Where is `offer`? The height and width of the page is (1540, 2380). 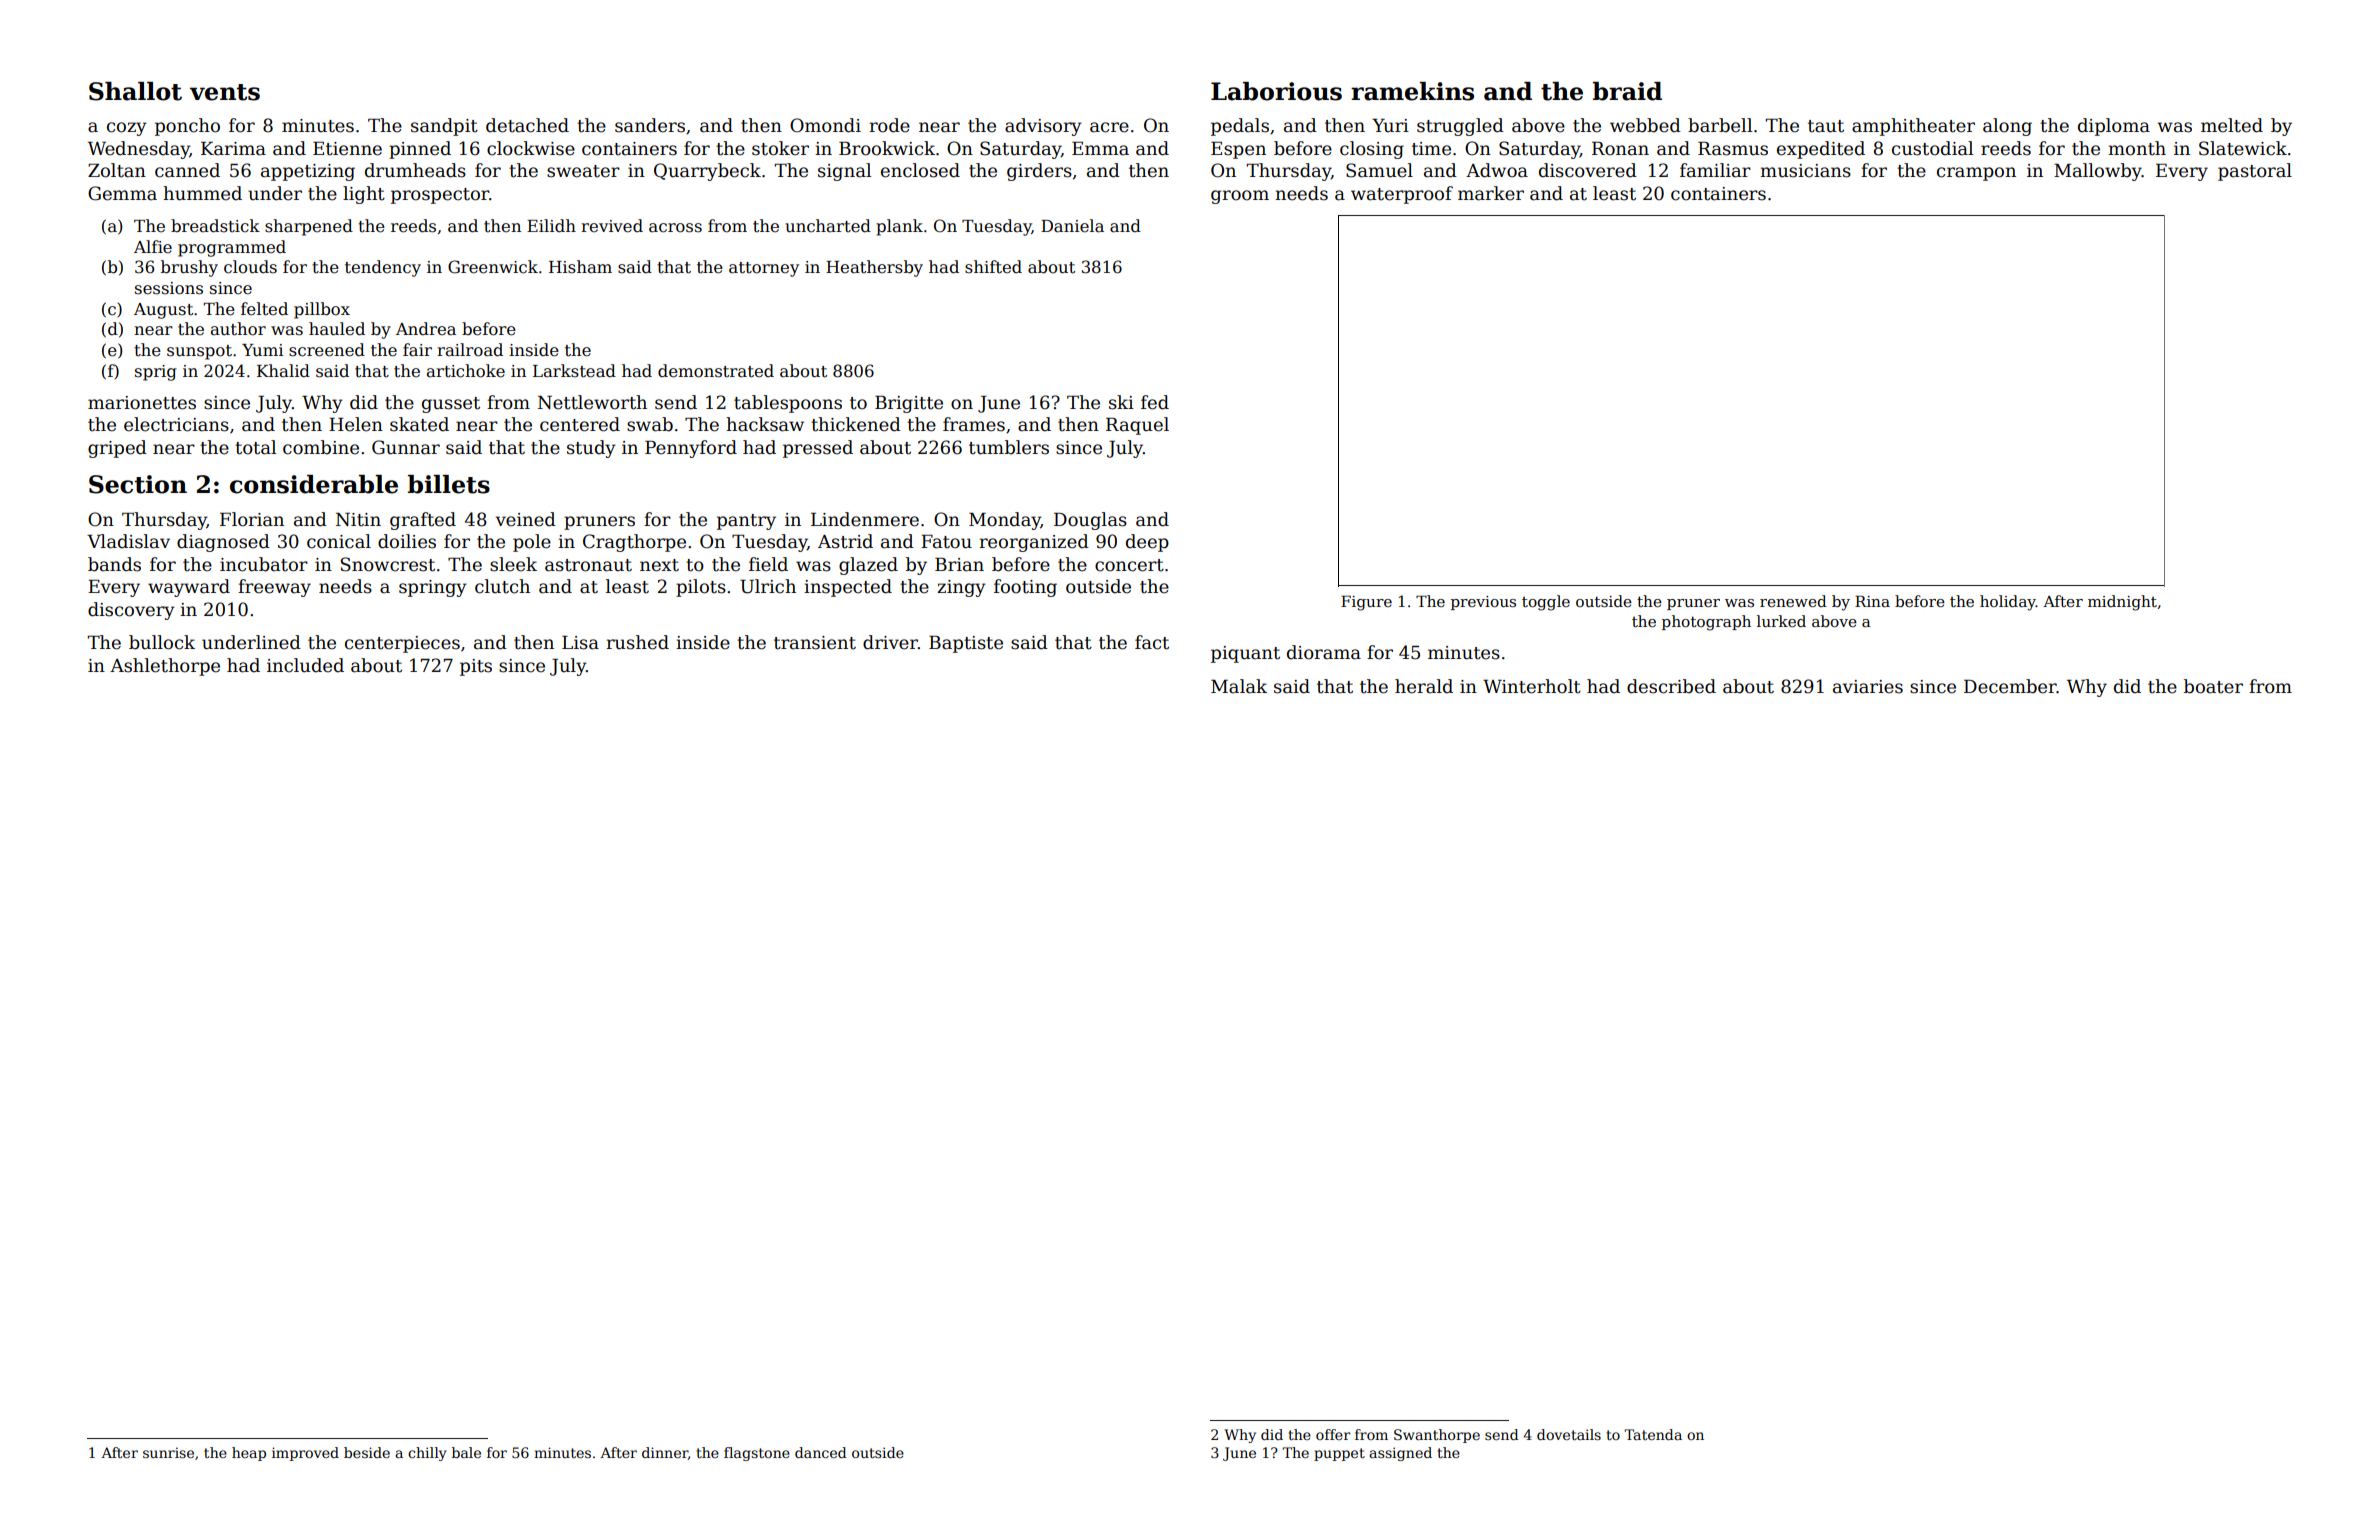
offer is located at coordinates (1333, 1434).
